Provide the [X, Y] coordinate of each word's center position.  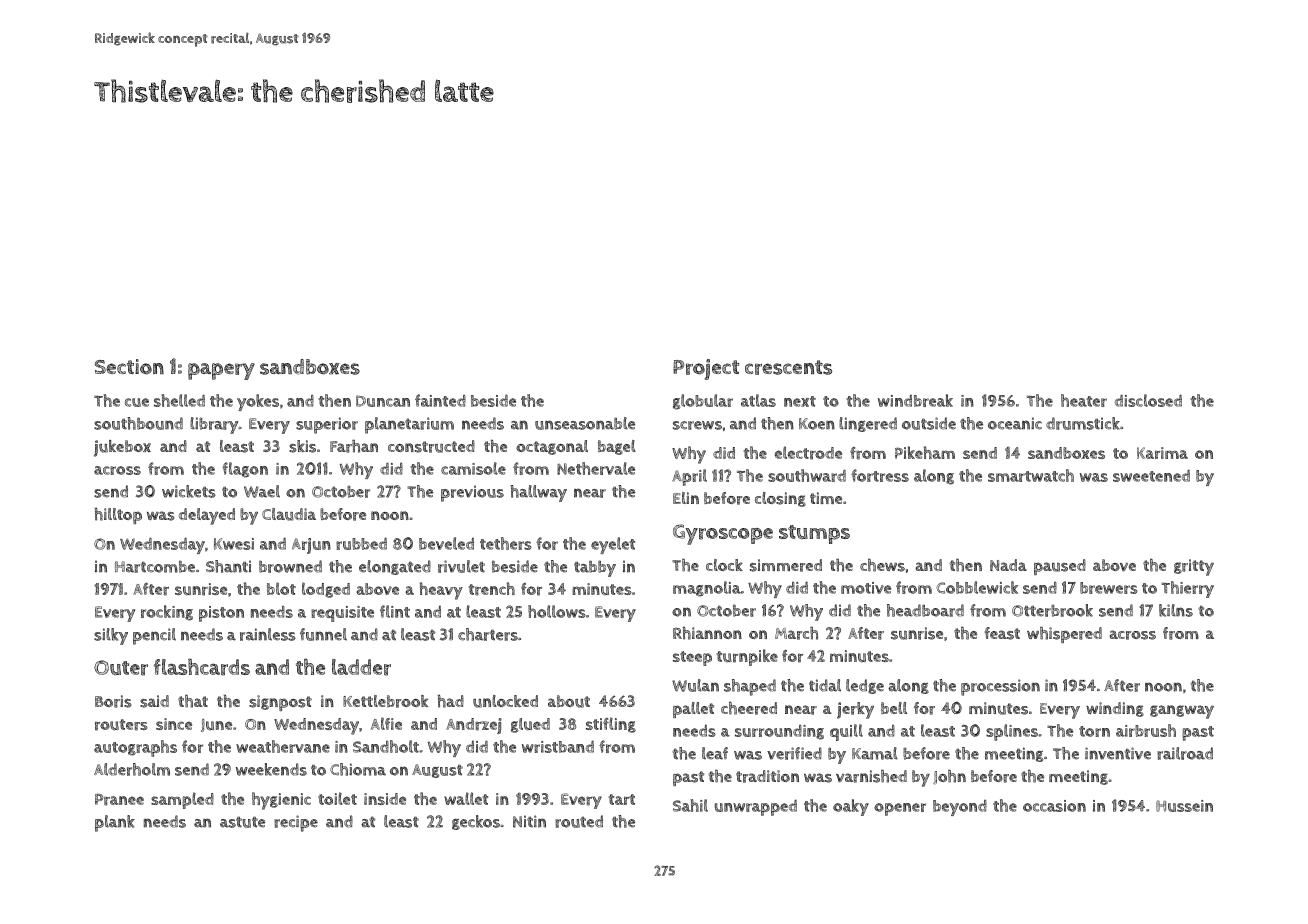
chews [882, 565]
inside [385, 799]
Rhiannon [707, 633]
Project [706, 369]
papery [221, 371]
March [796, 633]
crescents [788, 367]
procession [1000, 687]
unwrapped [756, 807]
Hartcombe [155, 566]
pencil [154, 636]
